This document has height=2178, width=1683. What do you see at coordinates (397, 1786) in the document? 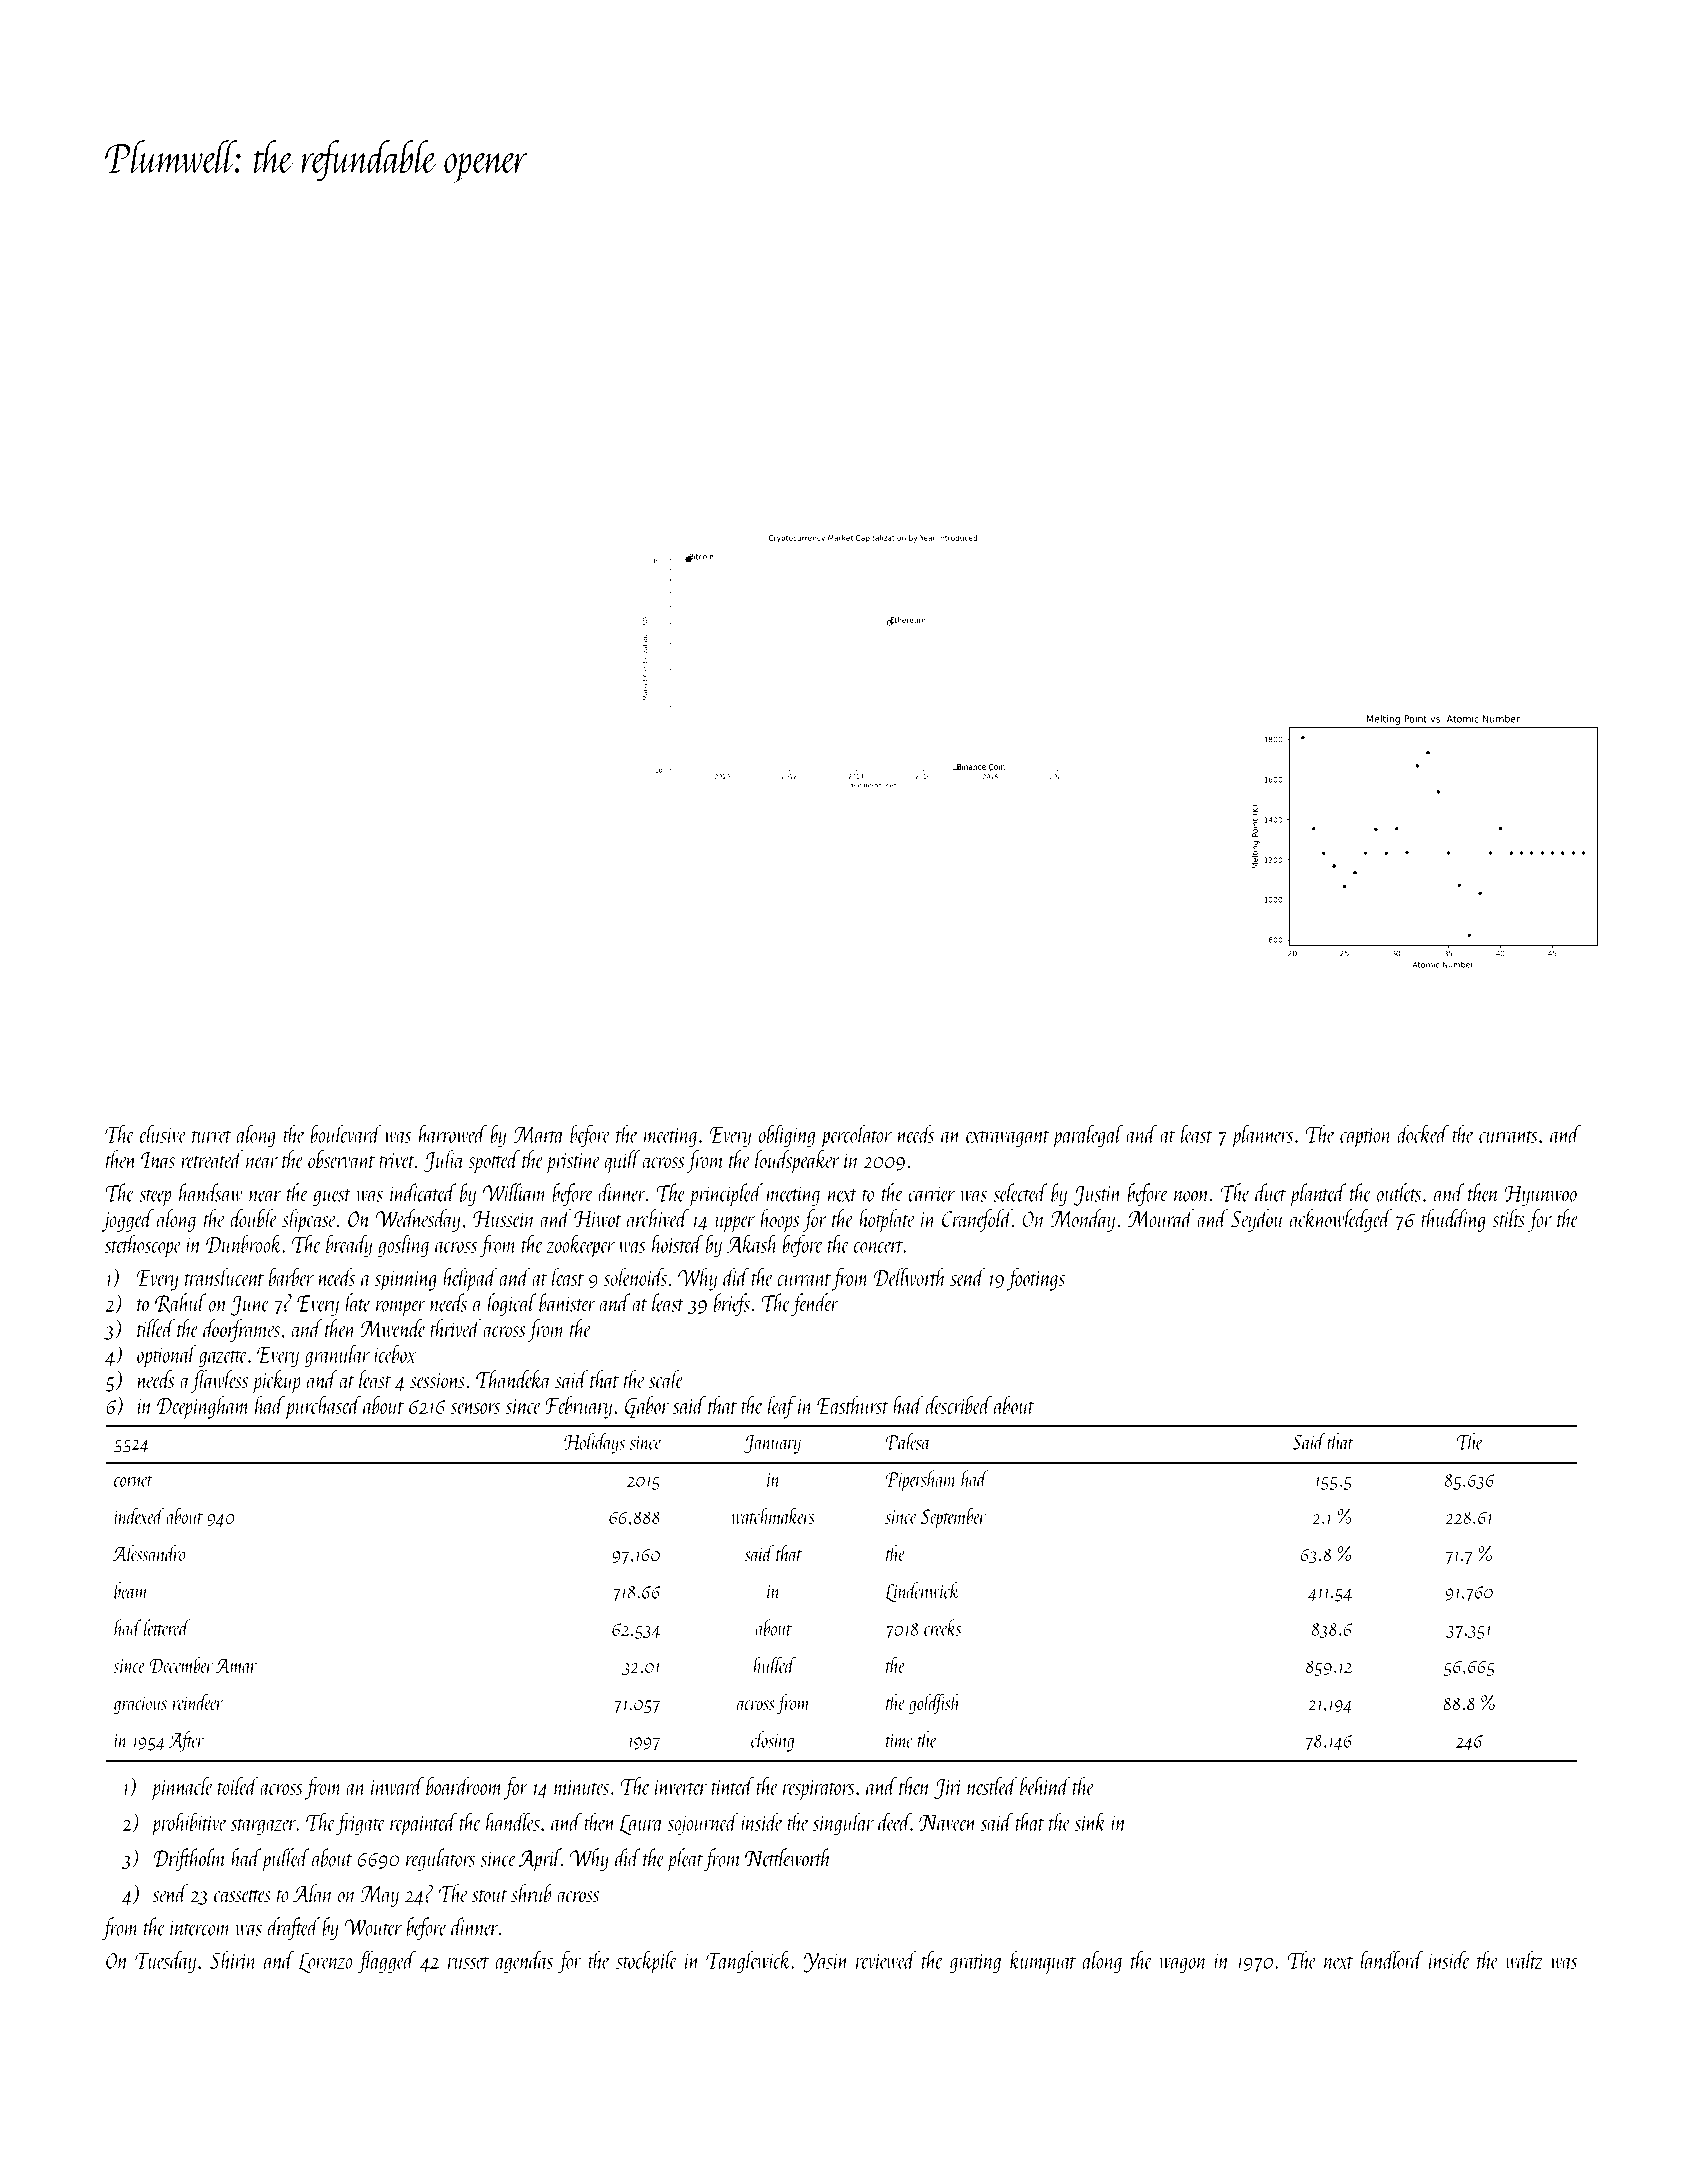
I see `inward` at bounding box center [397, 1786].
